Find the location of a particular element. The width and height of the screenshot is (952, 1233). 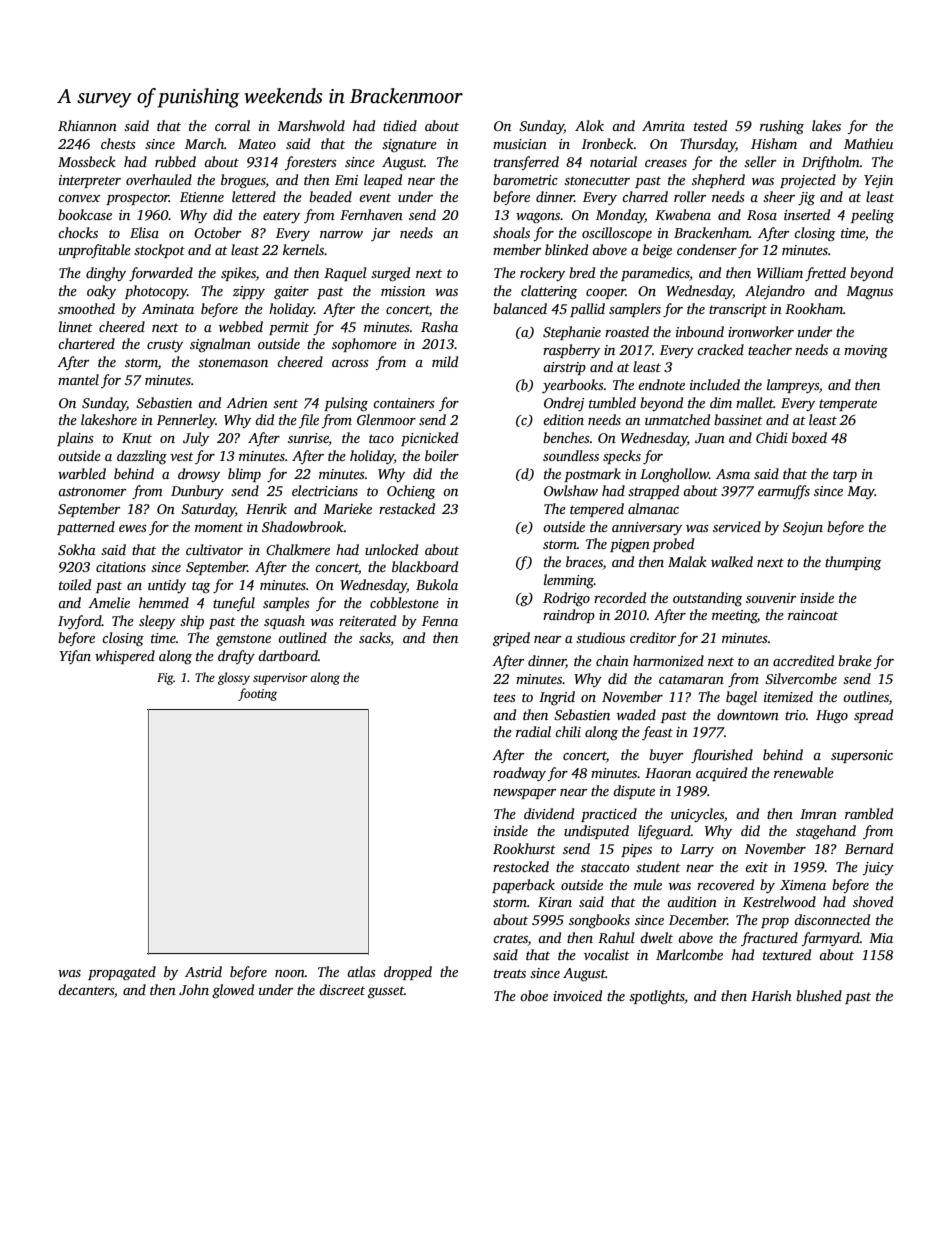

waded is located at coordinates (636, 714).
